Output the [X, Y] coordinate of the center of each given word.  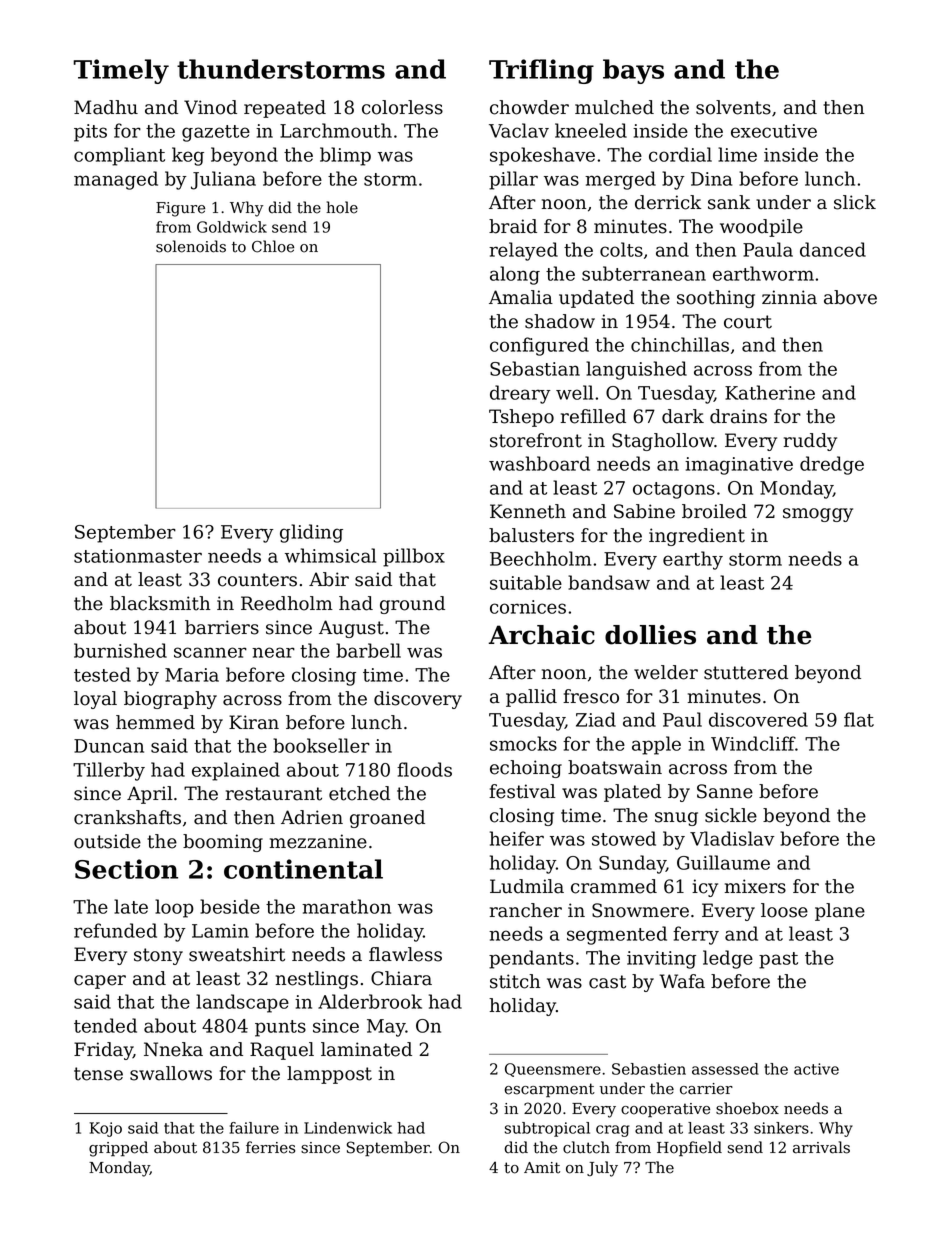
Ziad [596, 719]
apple [656, 745]
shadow [560, 321]
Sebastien [649, 1069]
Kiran [254, 722]
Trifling [541, 71]
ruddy [810, 442]
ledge [728, 959]
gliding [311, 533]
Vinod [210, 107]
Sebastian [535, 368]
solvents [733, 107]
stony [158, 956]
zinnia [789, 297]
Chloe [273, 246]
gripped [118, 1149]
